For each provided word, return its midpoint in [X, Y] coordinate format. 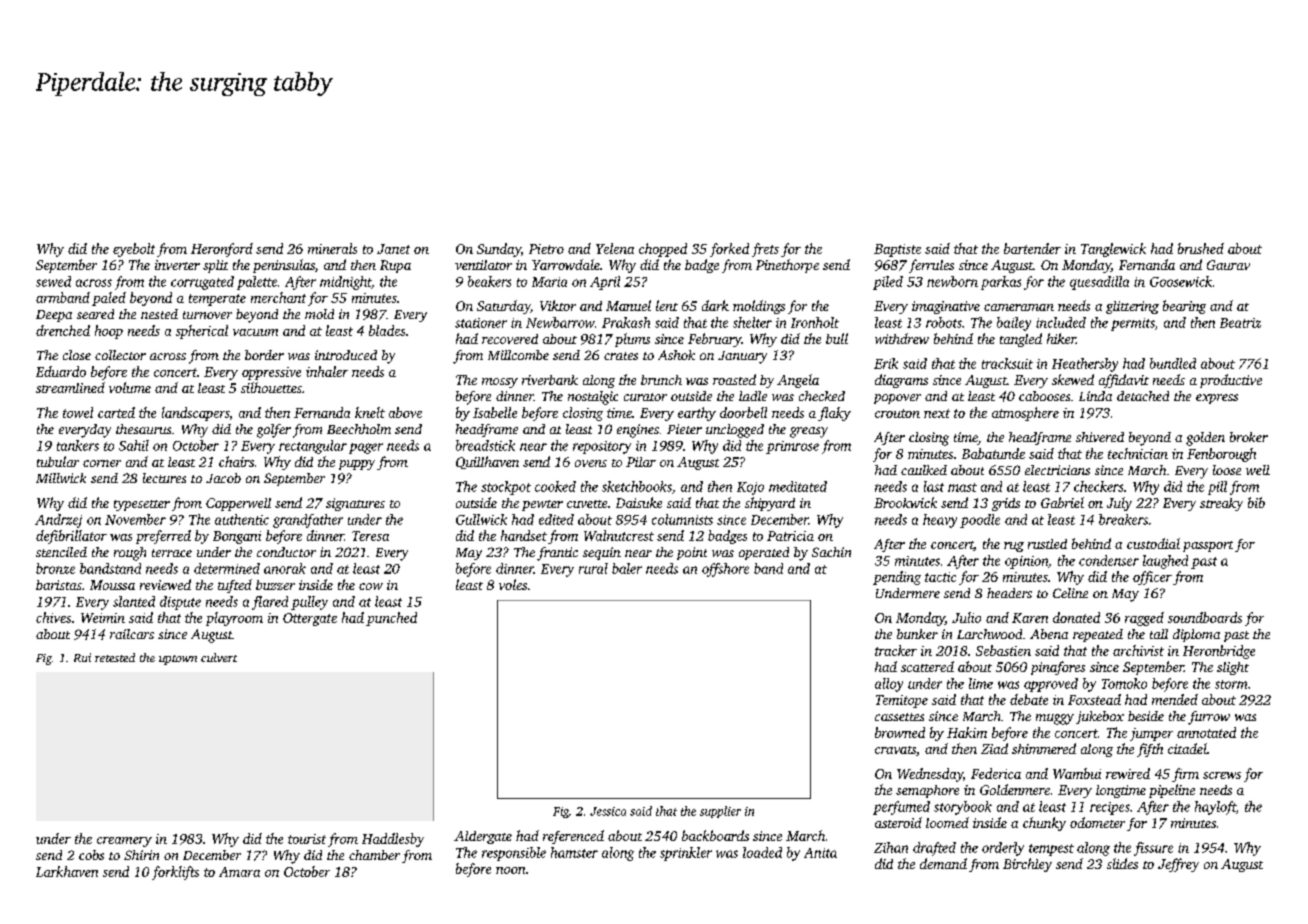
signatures [355, 504]
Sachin [831, 552]
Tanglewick [1113, 250]
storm [1231, 684]
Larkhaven [67, 871]
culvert [219, 657]
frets [765, 250]
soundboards [1205, 617]
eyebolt [134, 250]
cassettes [899, 717]
